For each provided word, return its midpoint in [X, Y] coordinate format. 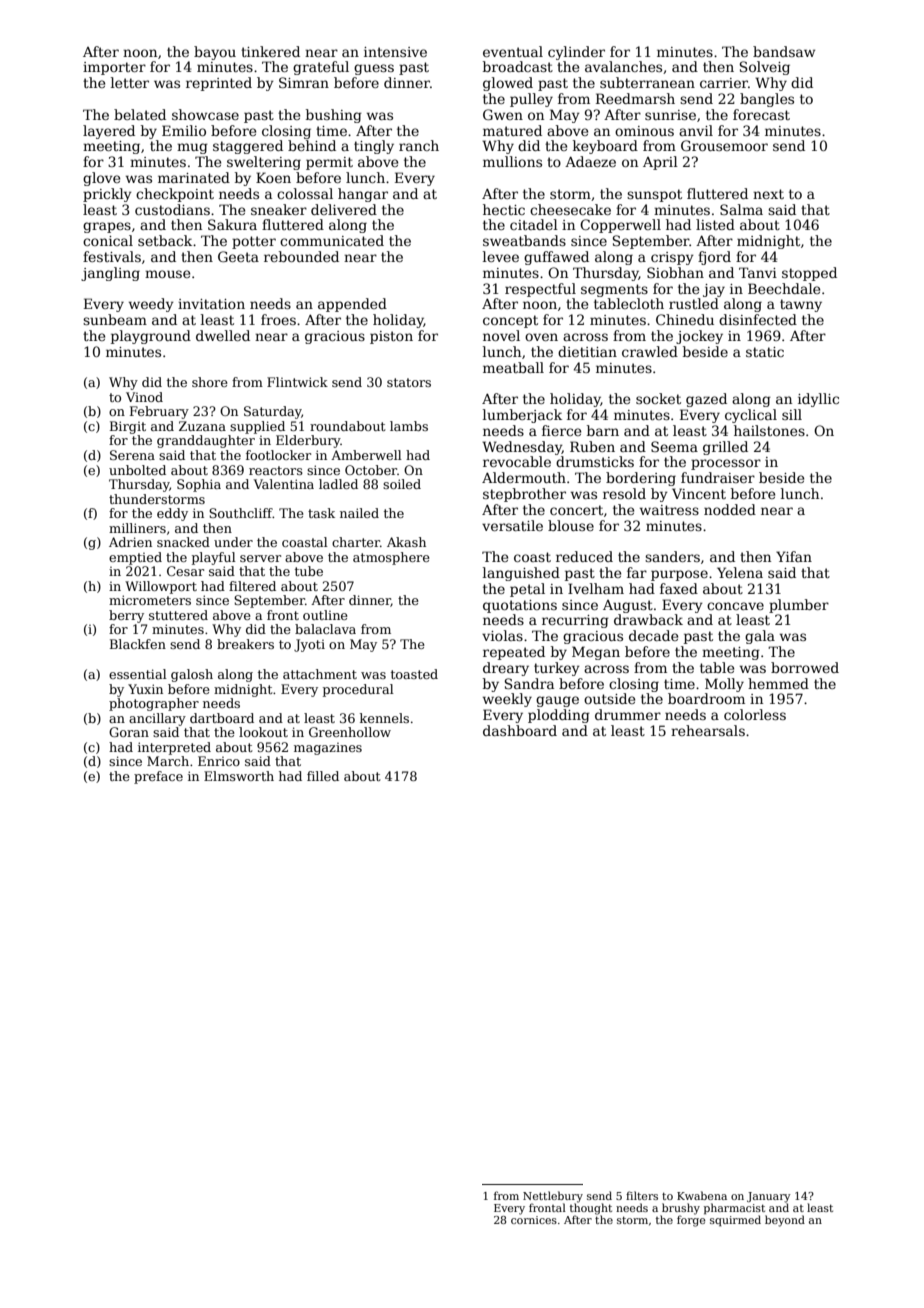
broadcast [518, 66]
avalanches [623, 66]
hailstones [769, 430]
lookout [263, 732]
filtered [252, 586]
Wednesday [522, 448]
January [769, 1197]
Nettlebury [553, 1197]
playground [151, 337]
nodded [730, 509]
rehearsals [708, 730]
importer [114, 68]
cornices [534, 1220]
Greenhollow [350, 732]
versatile [512, 525]
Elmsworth [239, 776]
